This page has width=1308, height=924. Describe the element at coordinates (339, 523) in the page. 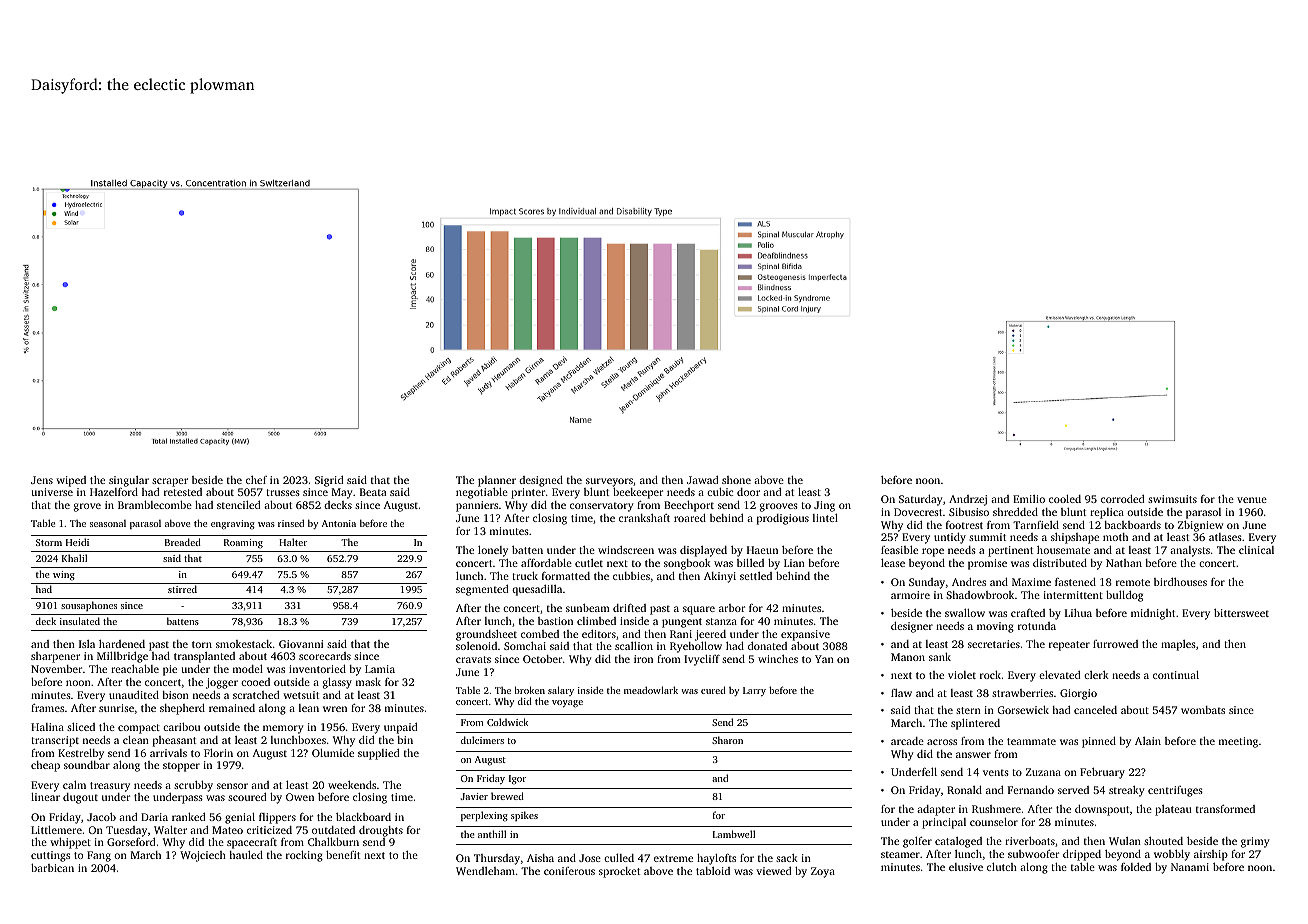

I see `Antonia` at that location.
